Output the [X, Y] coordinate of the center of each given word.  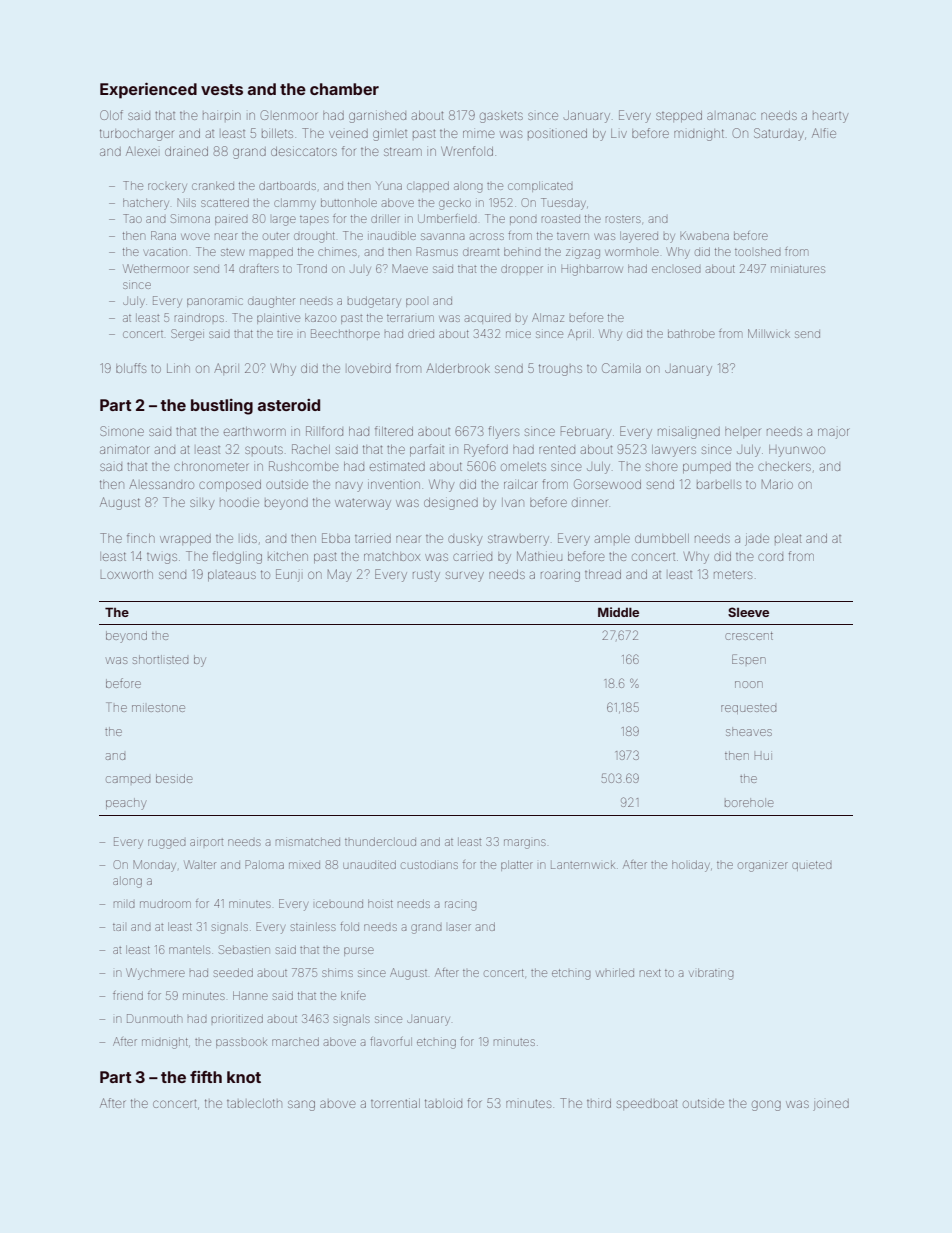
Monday [154, 866]
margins [525, 844]
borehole [749, 803]
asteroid [289, 405]
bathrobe [691, 334]
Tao [132, 218]
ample [612, 539]
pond [523, 220]
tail [118, 927]
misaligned [689, 433]
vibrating [711, 974]
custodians [429, 865]
